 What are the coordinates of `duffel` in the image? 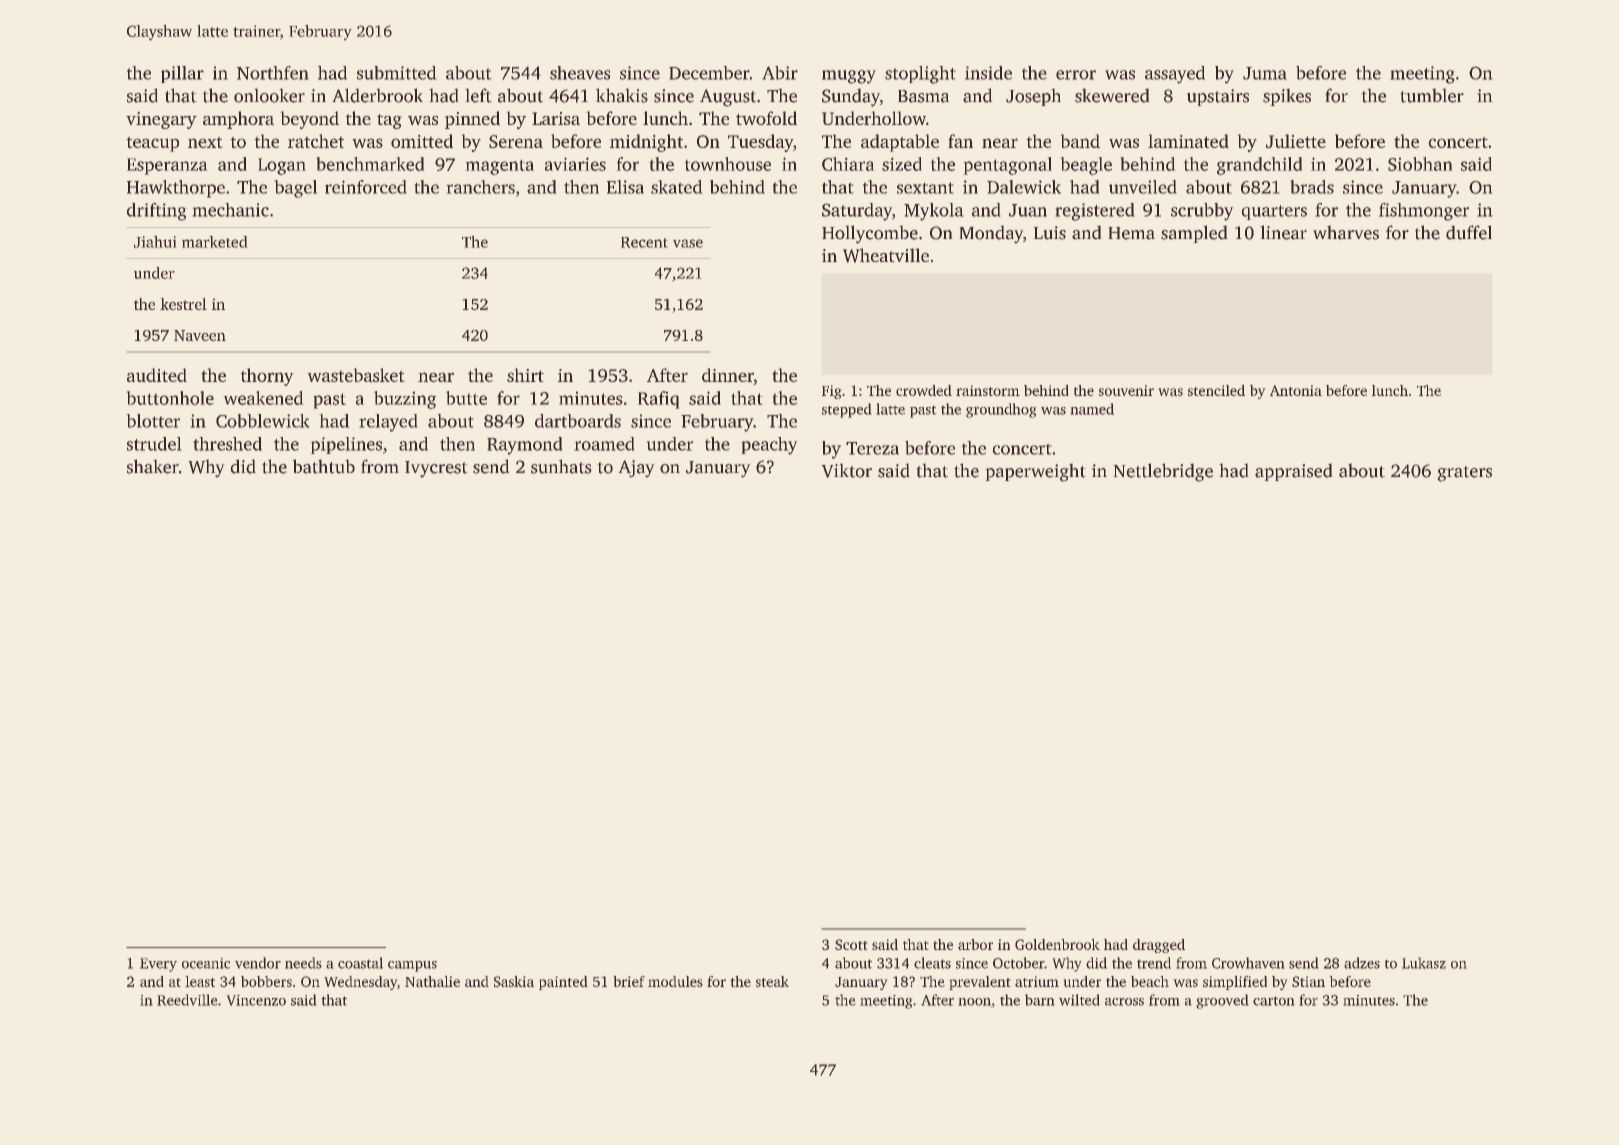 It's located at (1469, 232).
